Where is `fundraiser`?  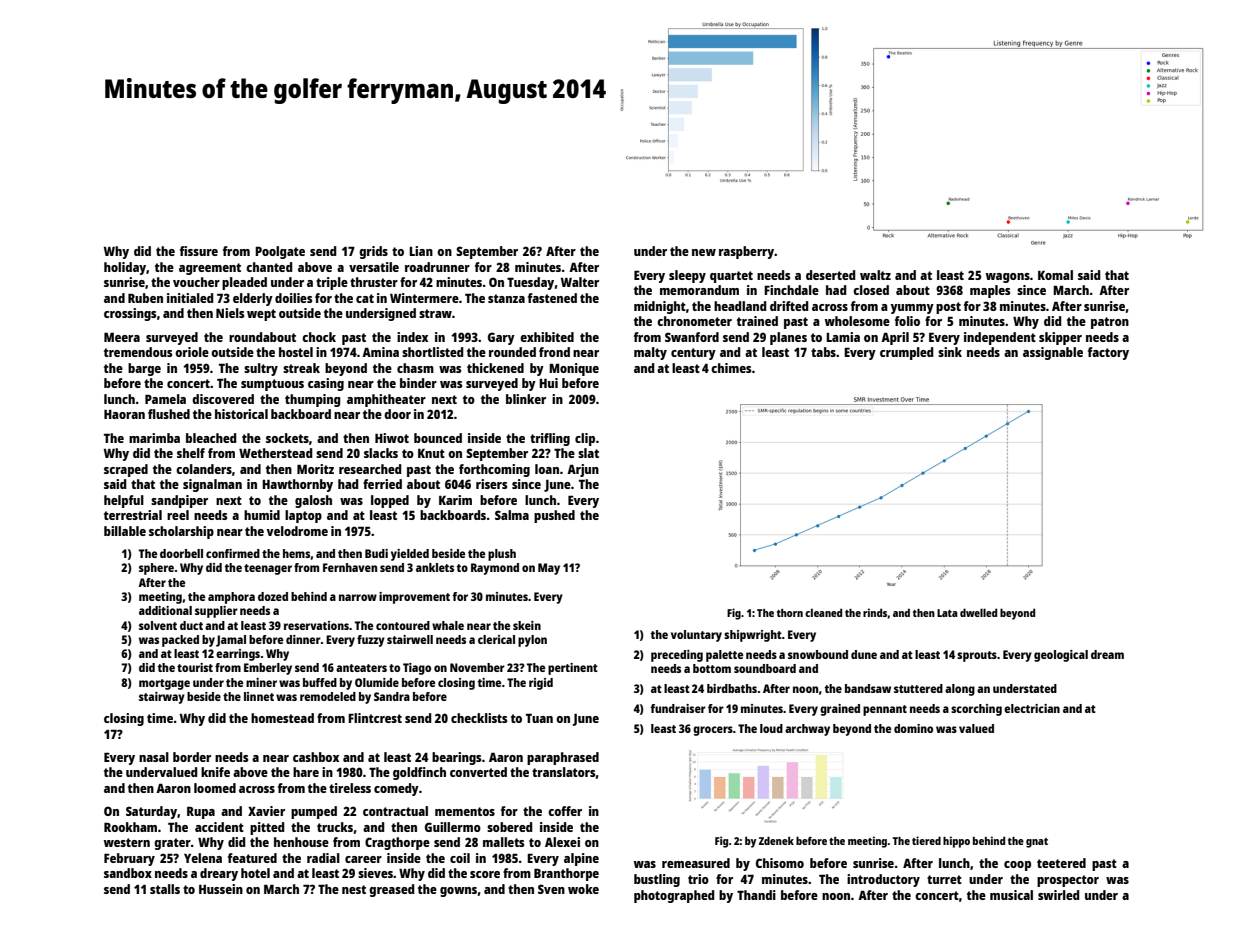
fundraiser is located at coordinates (678, 708).
